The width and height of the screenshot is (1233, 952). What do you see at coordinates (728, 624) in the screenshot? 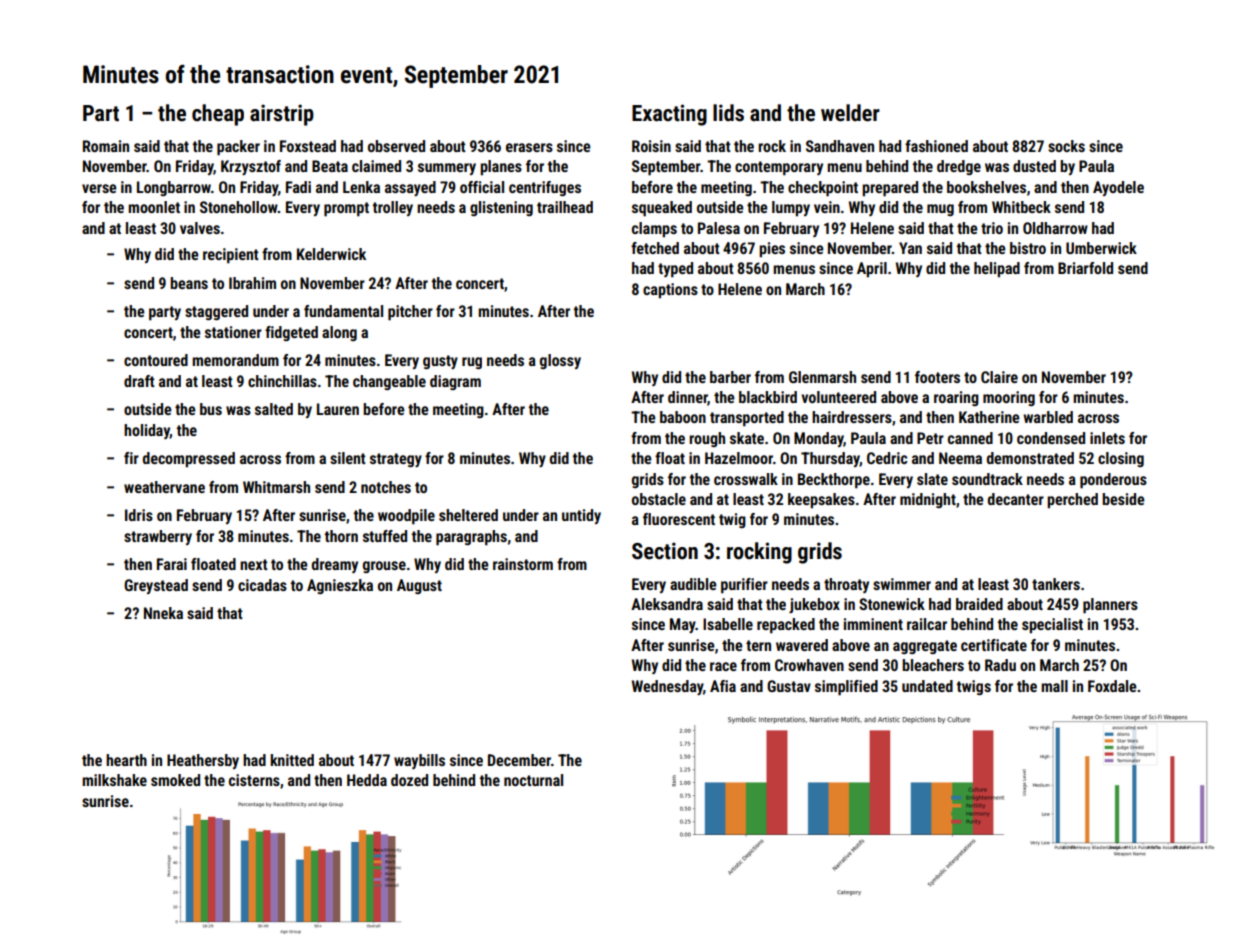
I see `Isabelle` at bounding box center [728, 624].
